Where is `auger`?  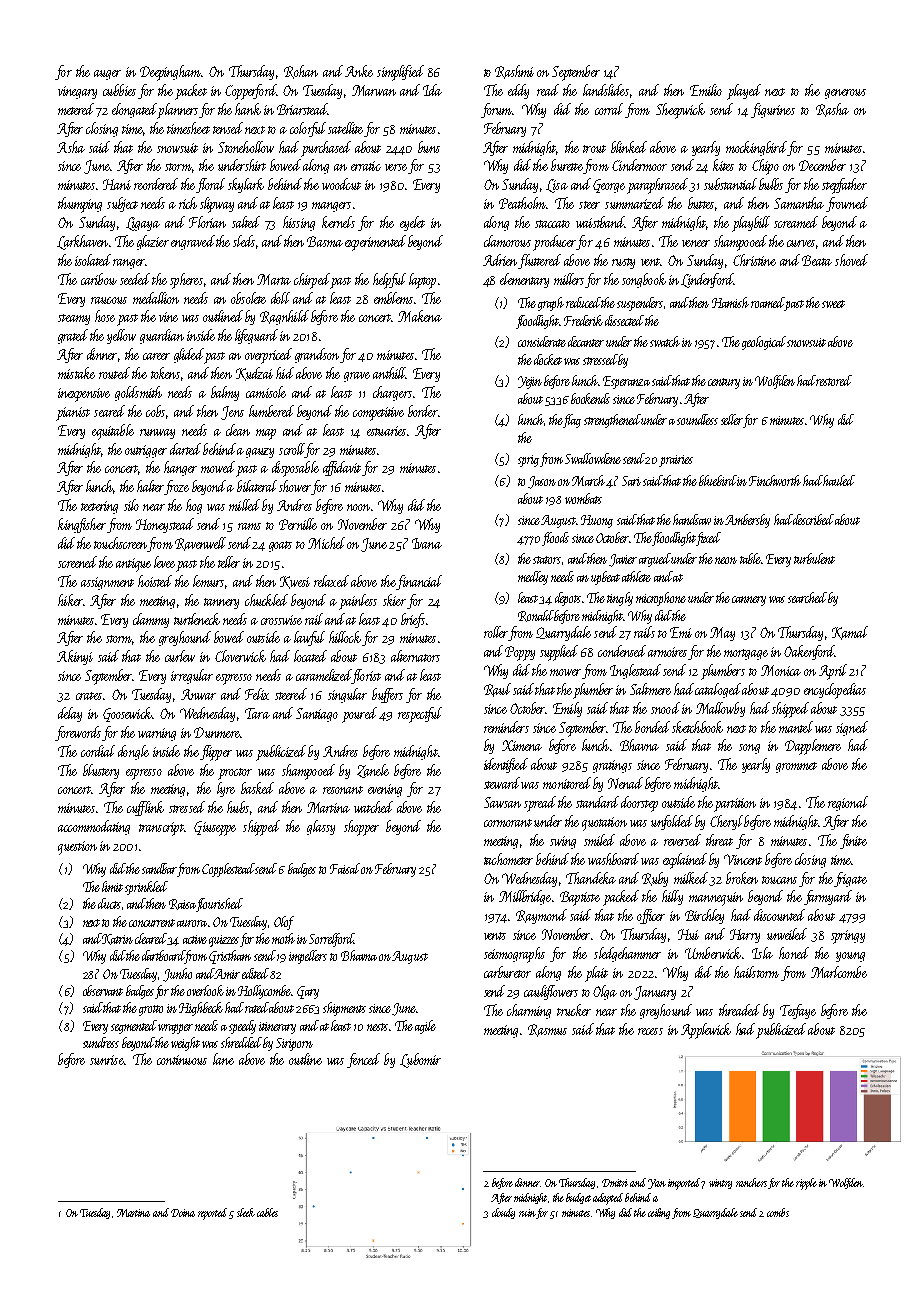 auger is located at coordinates (107, 75).
